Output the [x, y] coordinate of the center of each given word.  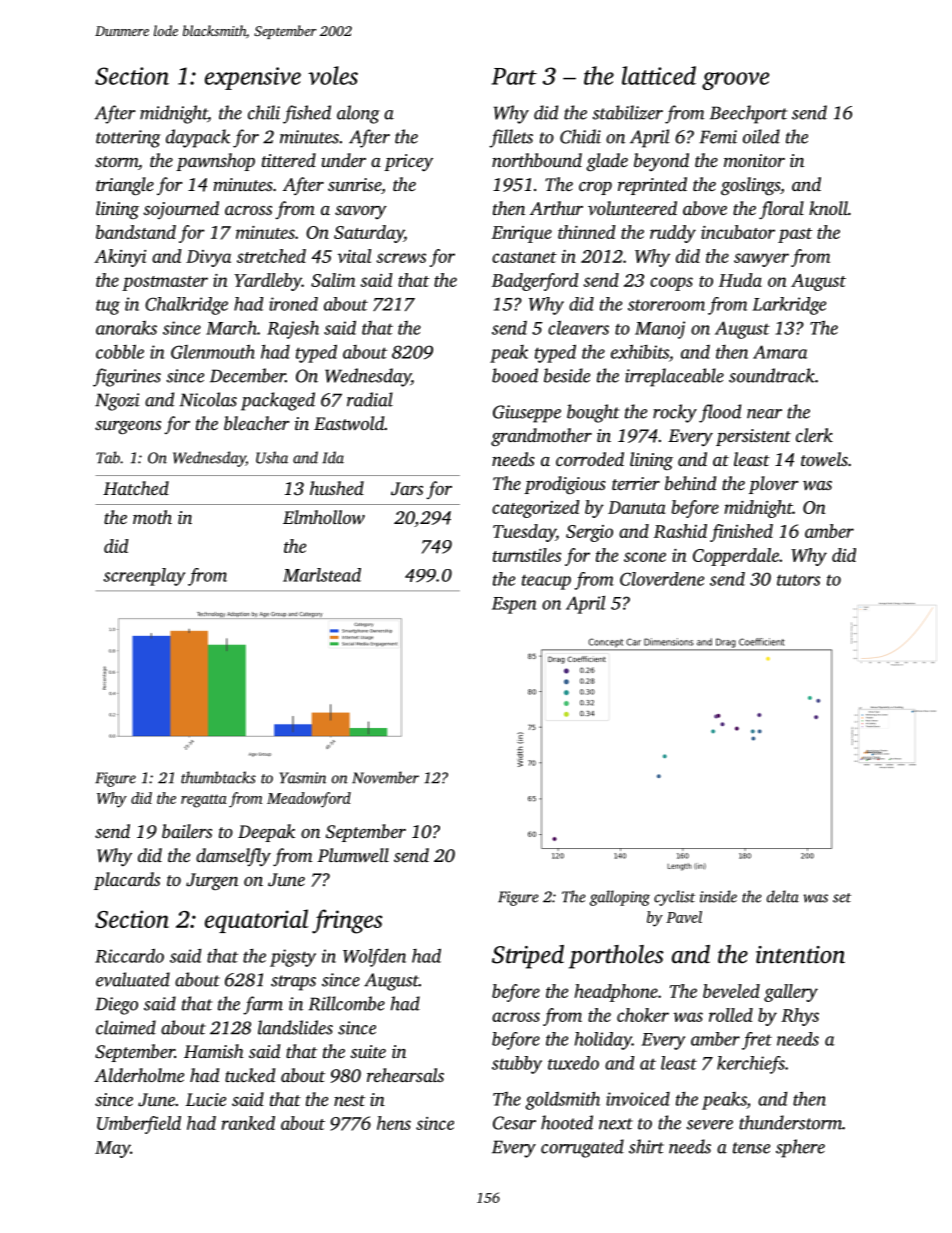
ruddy [673, 234]
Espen [514, 605]
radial [370, 399]
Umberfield [139, 1125]
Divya [208, 258]
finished [741, 533]
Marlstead [322, 575]
